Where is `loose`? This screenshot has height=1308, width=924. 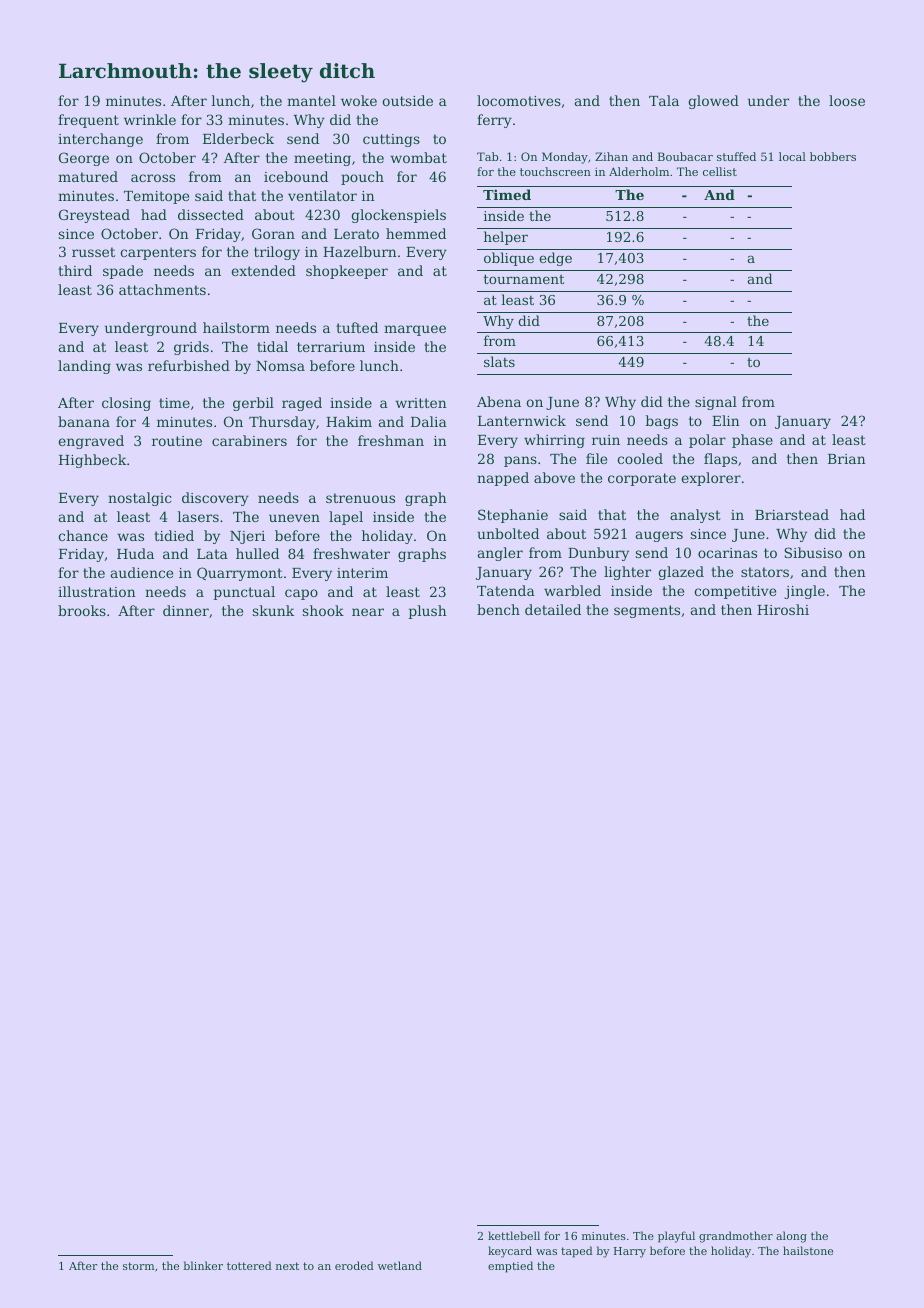 loose is located at coordinates (847, 100).
